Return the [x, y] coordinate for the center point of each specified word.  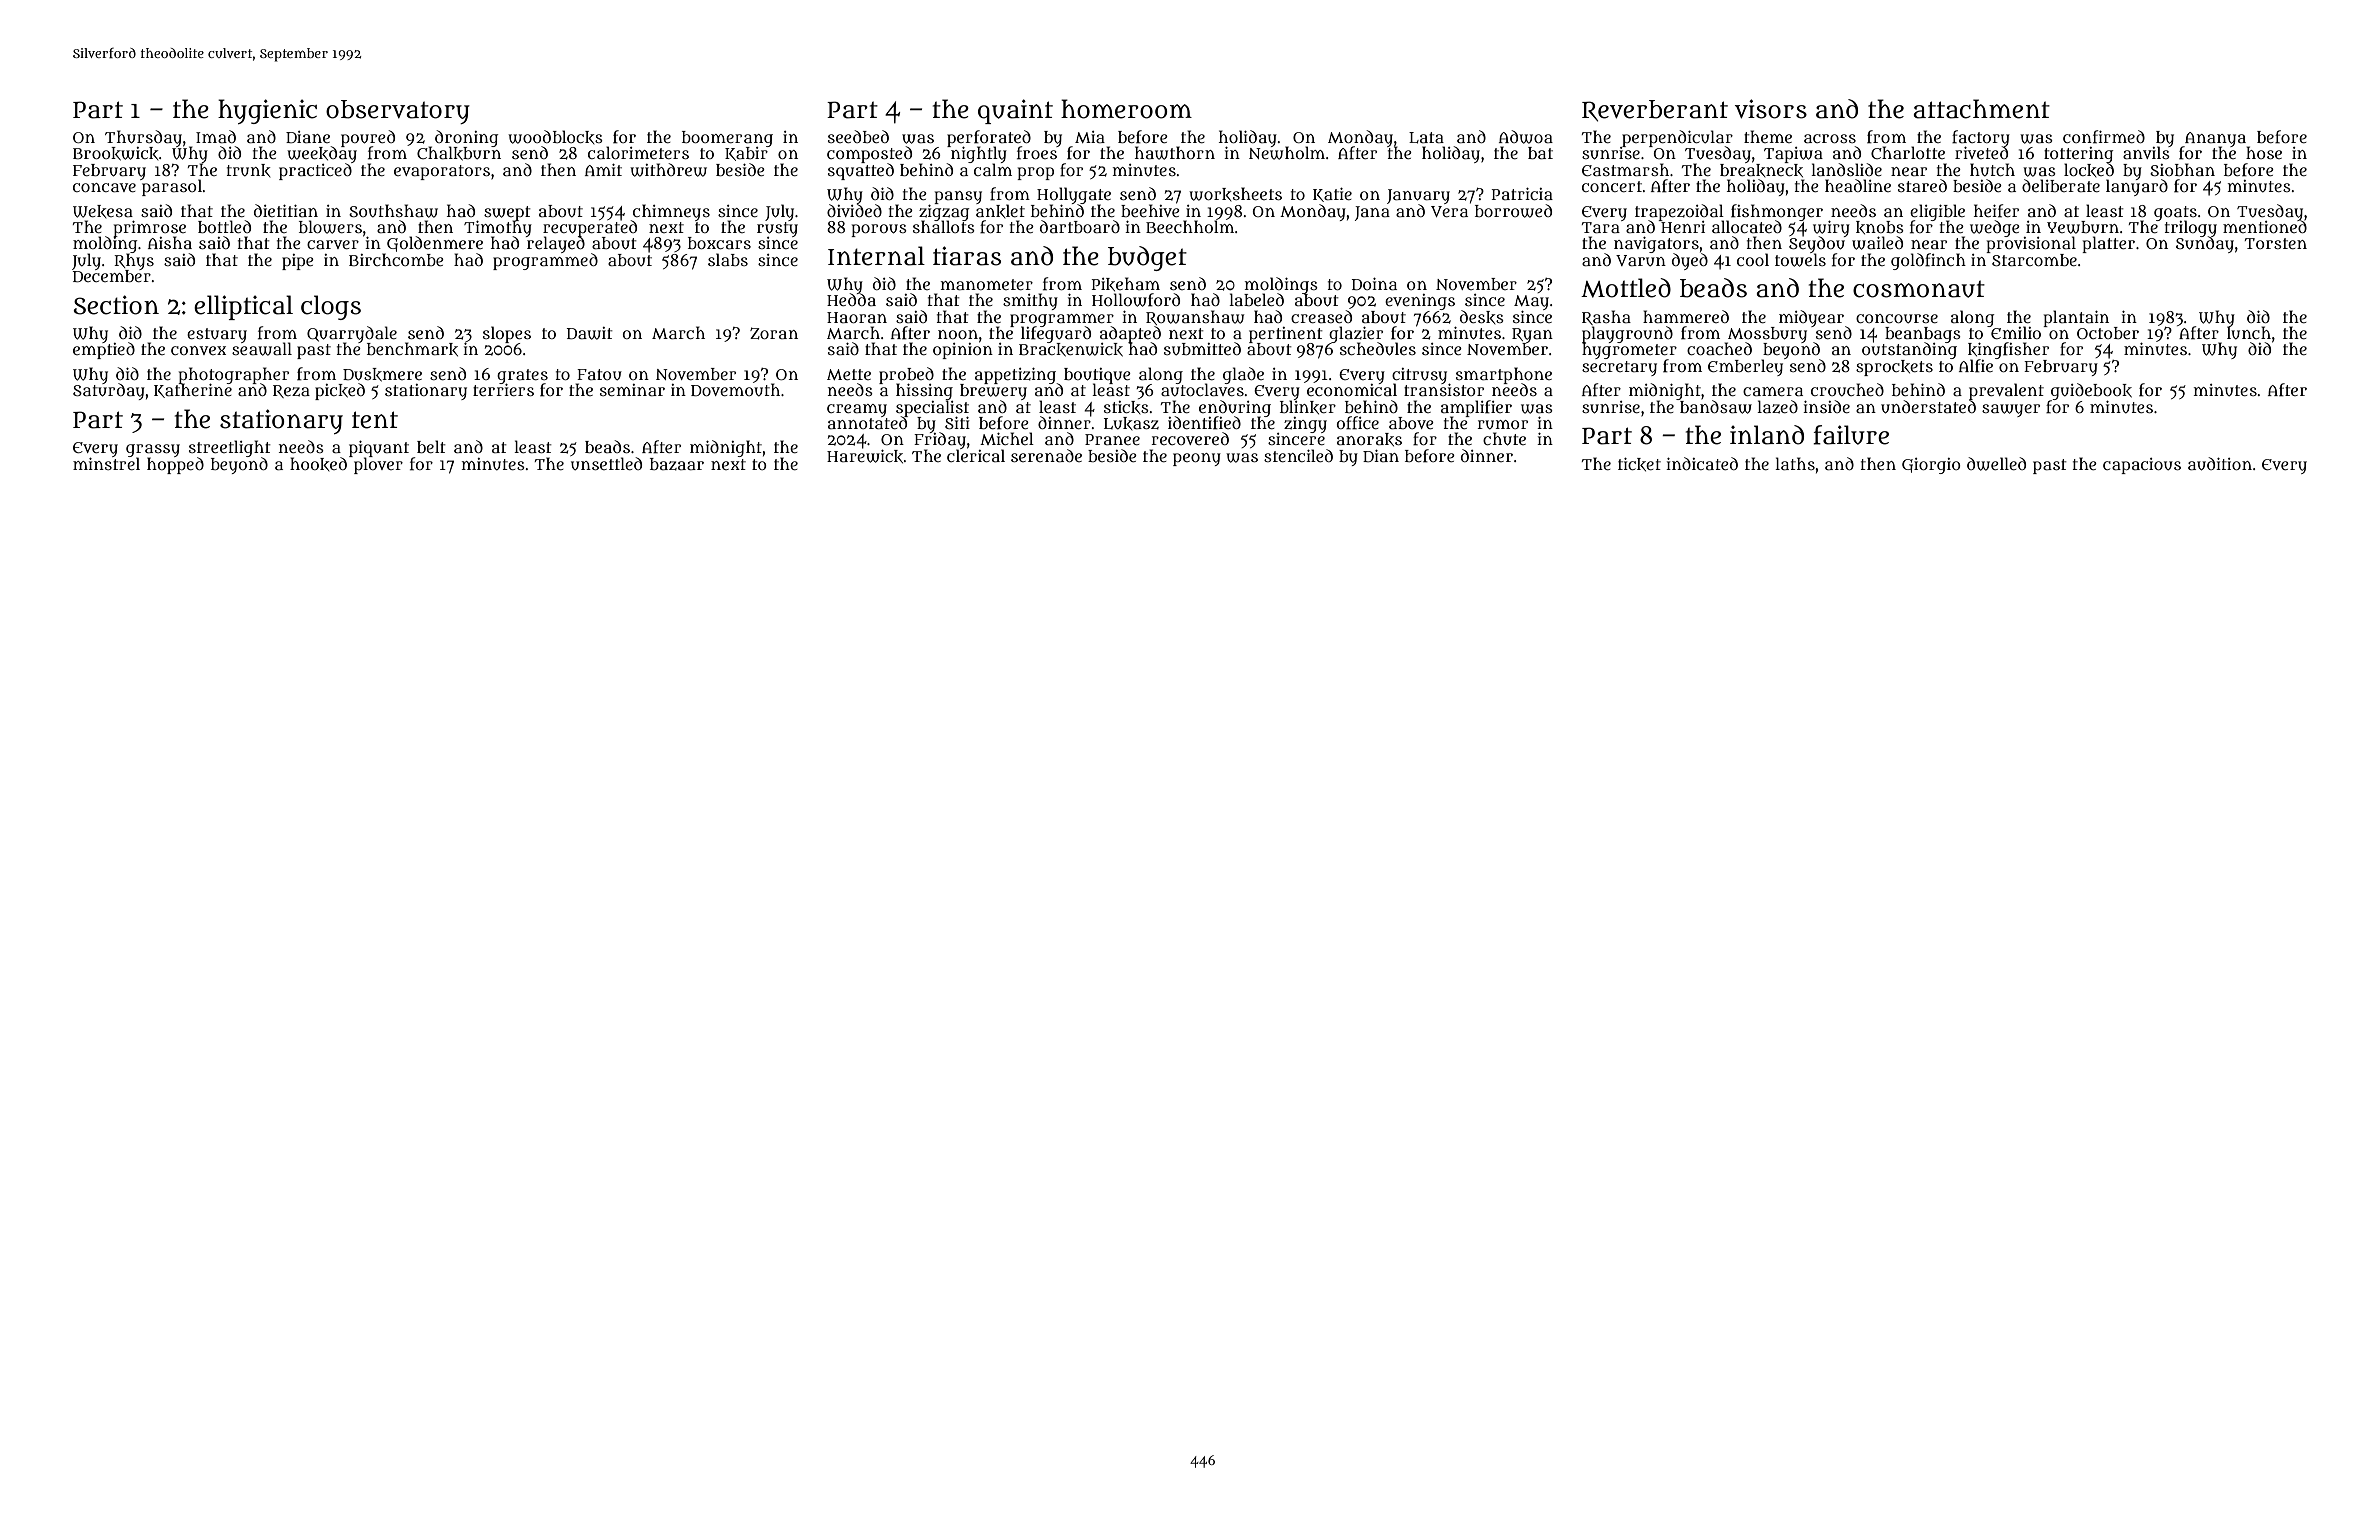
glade [1243, 375]
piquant [379, 449]
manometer [987, 284]
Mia [1090, 137]
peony [1197, 459]
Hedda [851, 300]
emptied [104, 351]
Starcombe [2034, 260]
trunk [248, 170]
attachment [1981, 109]
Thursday [143, 138]
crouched [1847, 389]
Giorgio [1931, 466]
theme [1768, 136]
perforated [989, 138]
